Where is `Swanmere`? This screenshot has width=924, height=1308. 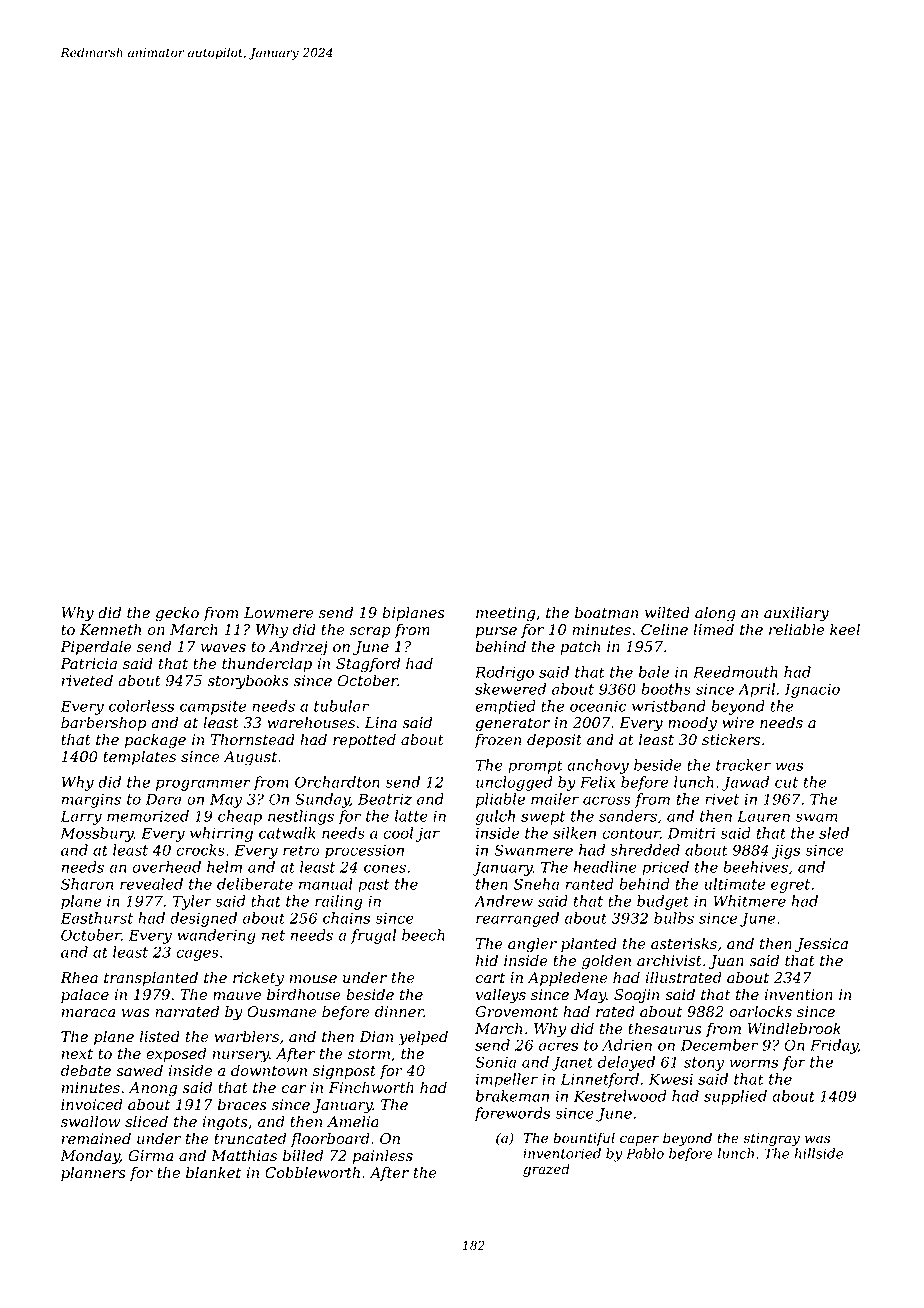
Swanmere is located at coordinates (533, 850).
